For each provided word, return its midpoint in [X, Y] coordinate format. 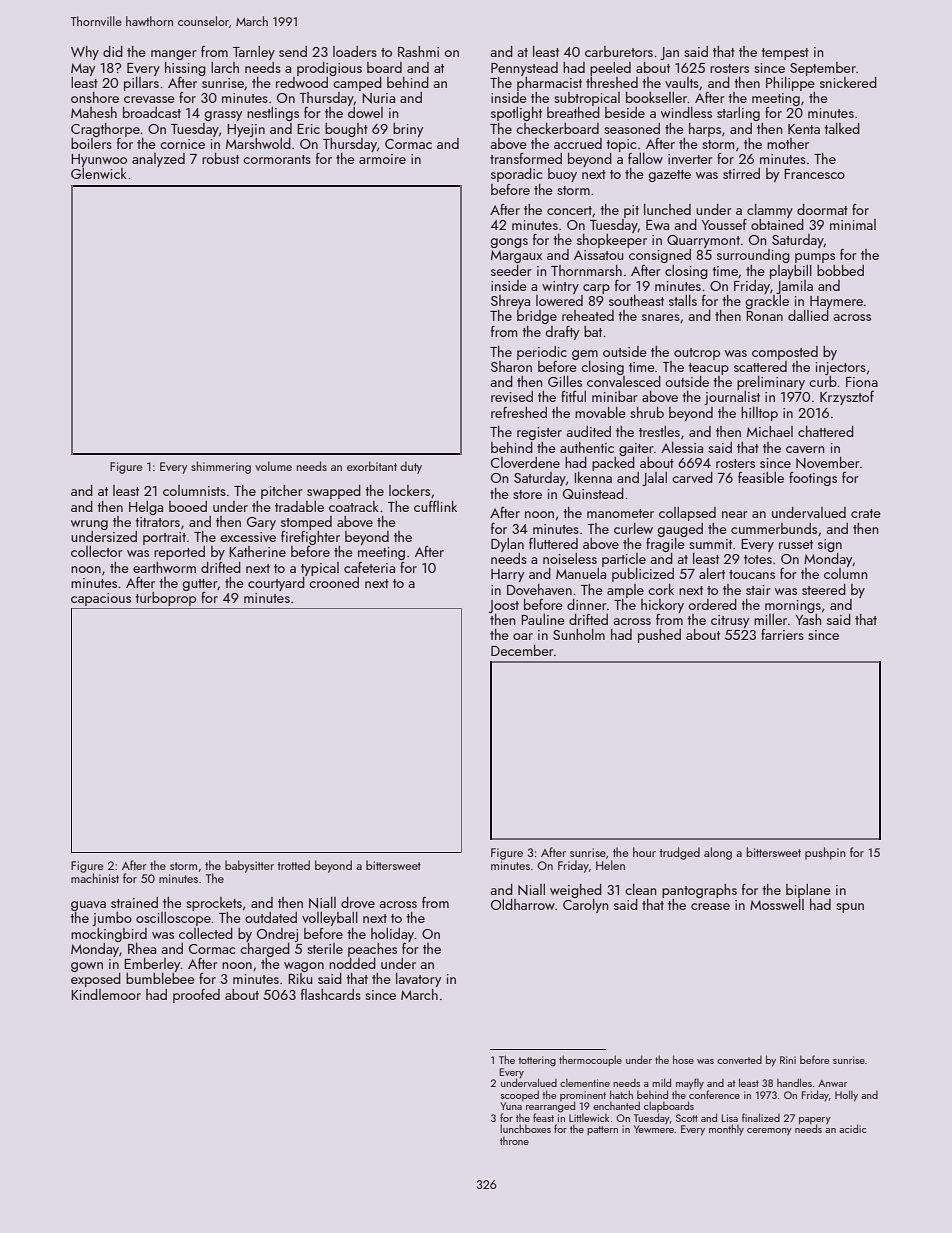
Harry [507, 575]
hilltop [759, 414]
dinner [587, 604]
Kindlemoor [106, 994]
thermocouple [590, 1060]
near [735, 514]
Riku [300, 978]
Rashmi [418, 51]
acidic [852, 1128]
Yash [808, 619]
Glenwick [99, 173]
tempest [785, 54]
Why [85, 53]
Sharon [511, 366]
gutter [200, 585]
